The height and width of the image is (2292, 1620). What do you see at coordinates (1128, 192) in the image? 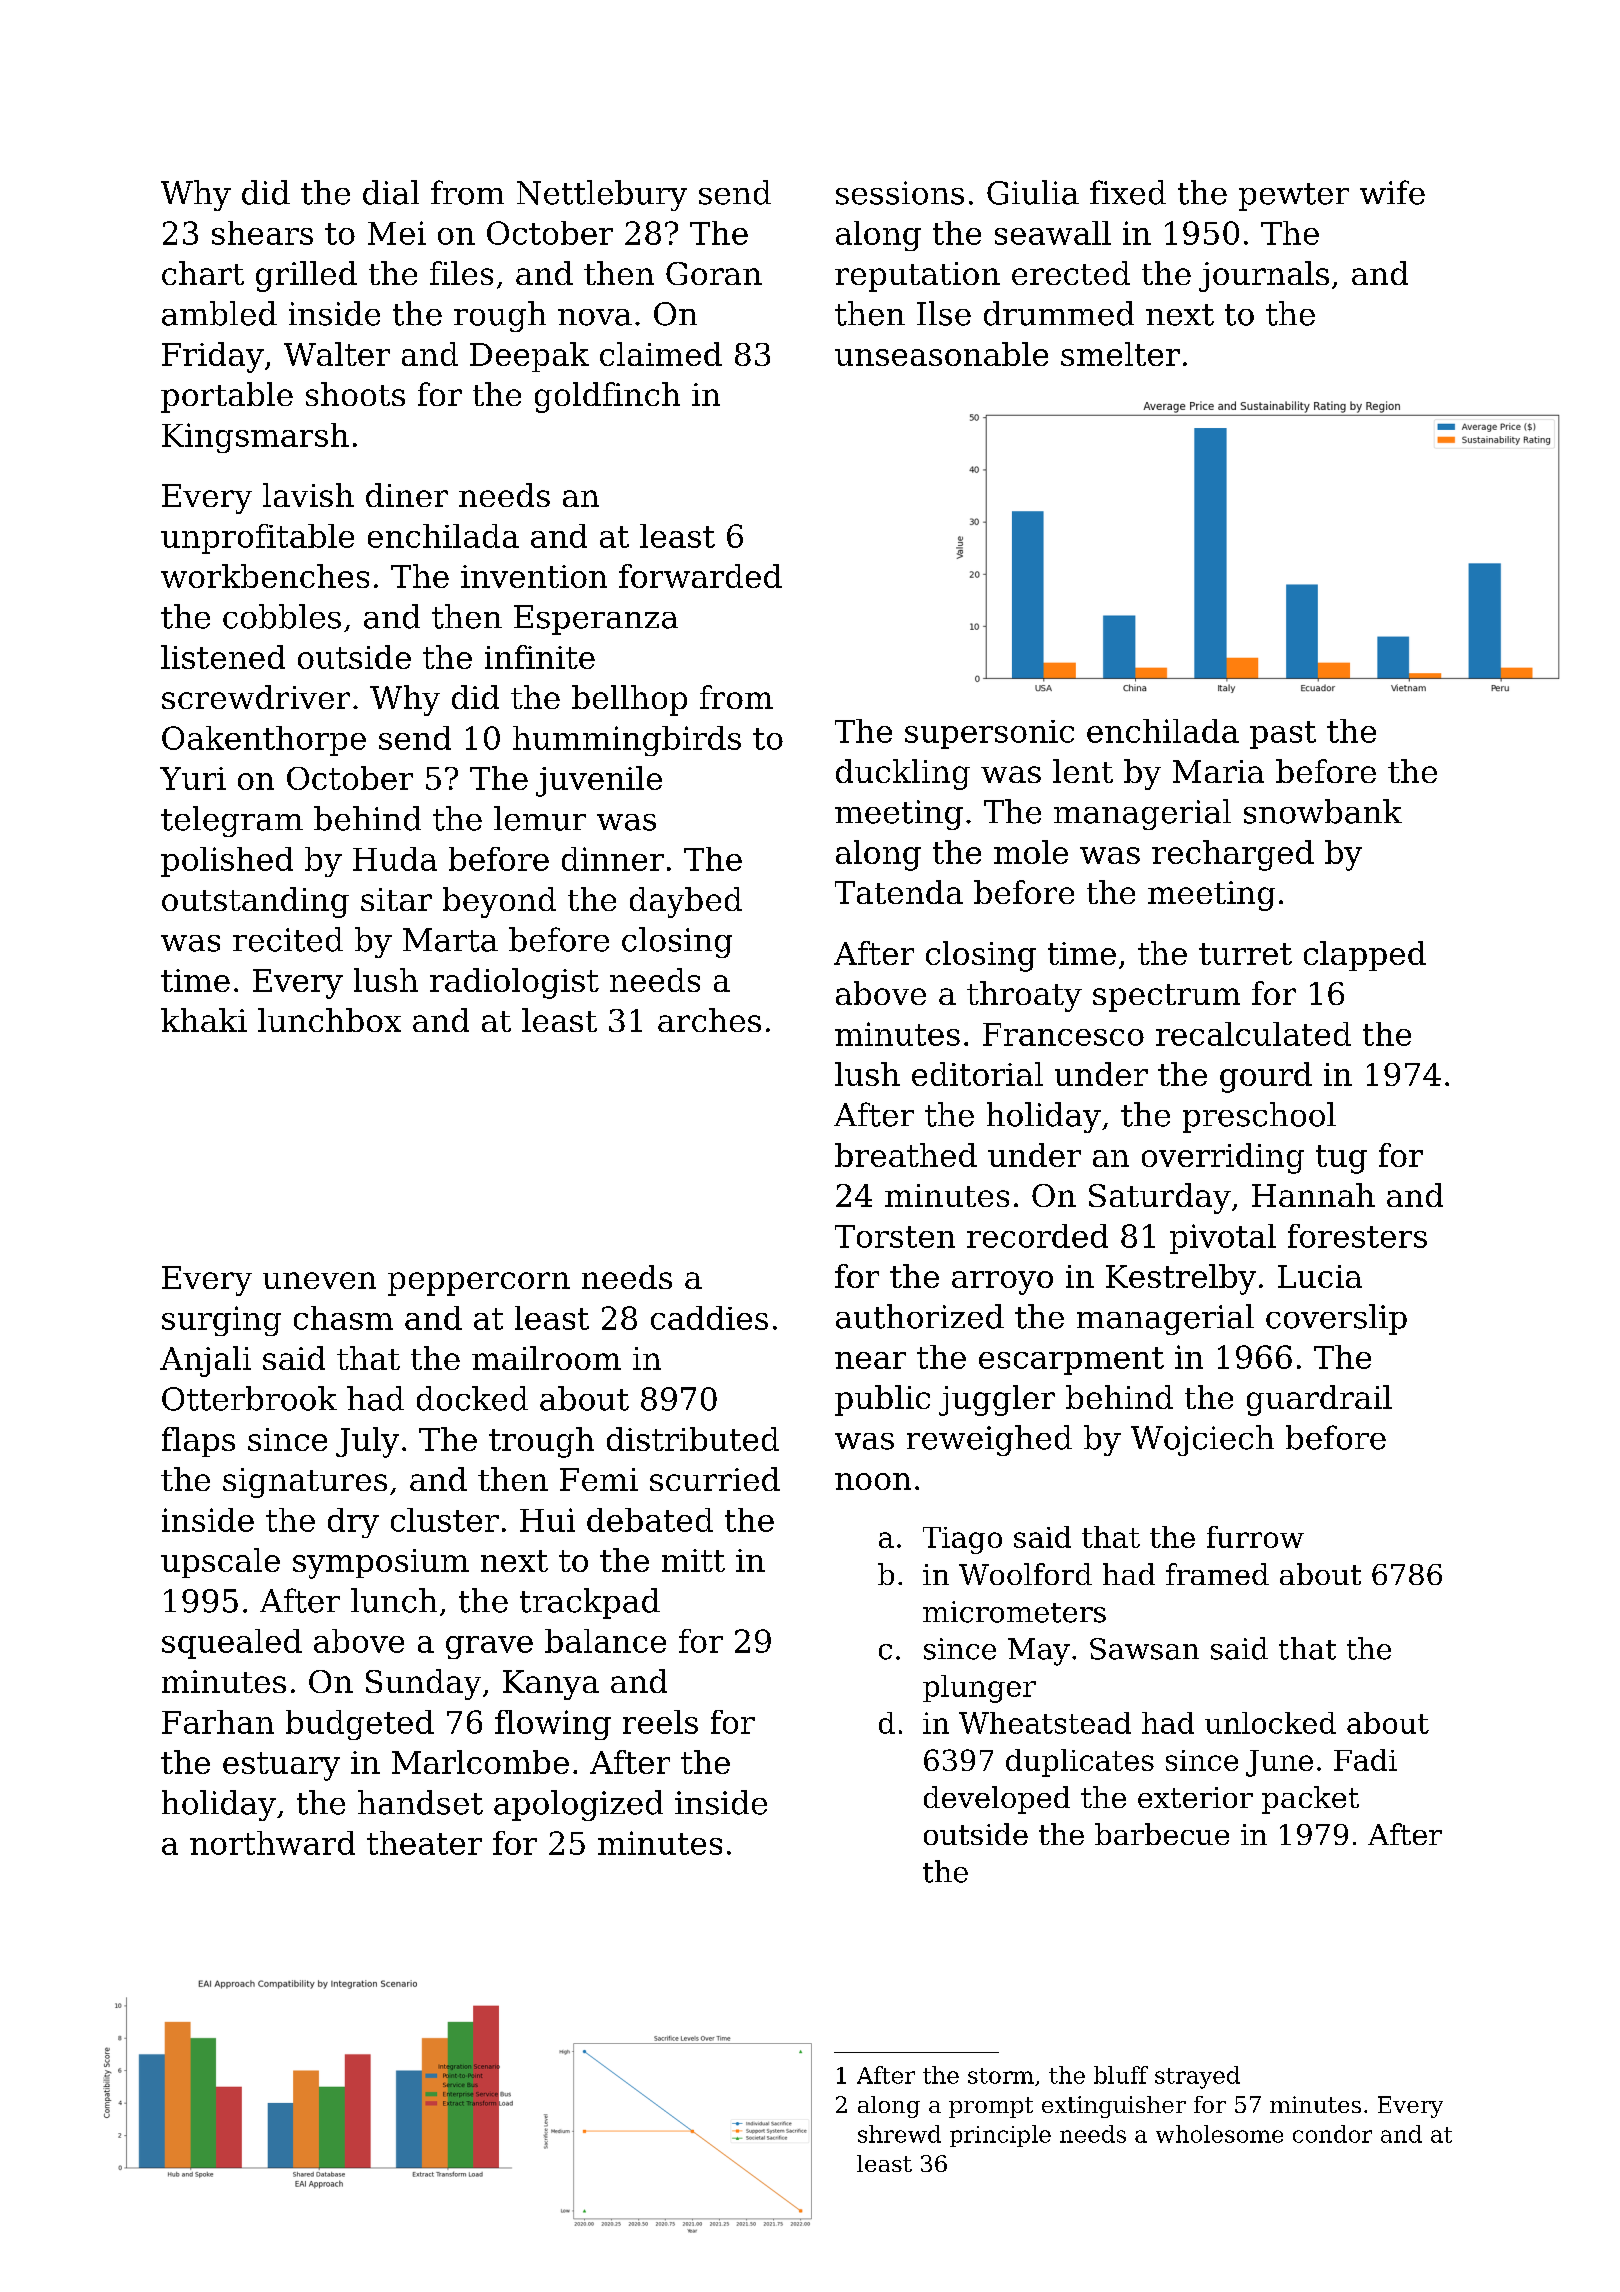
I see `fixed` at bounding box center [1128, 192].
